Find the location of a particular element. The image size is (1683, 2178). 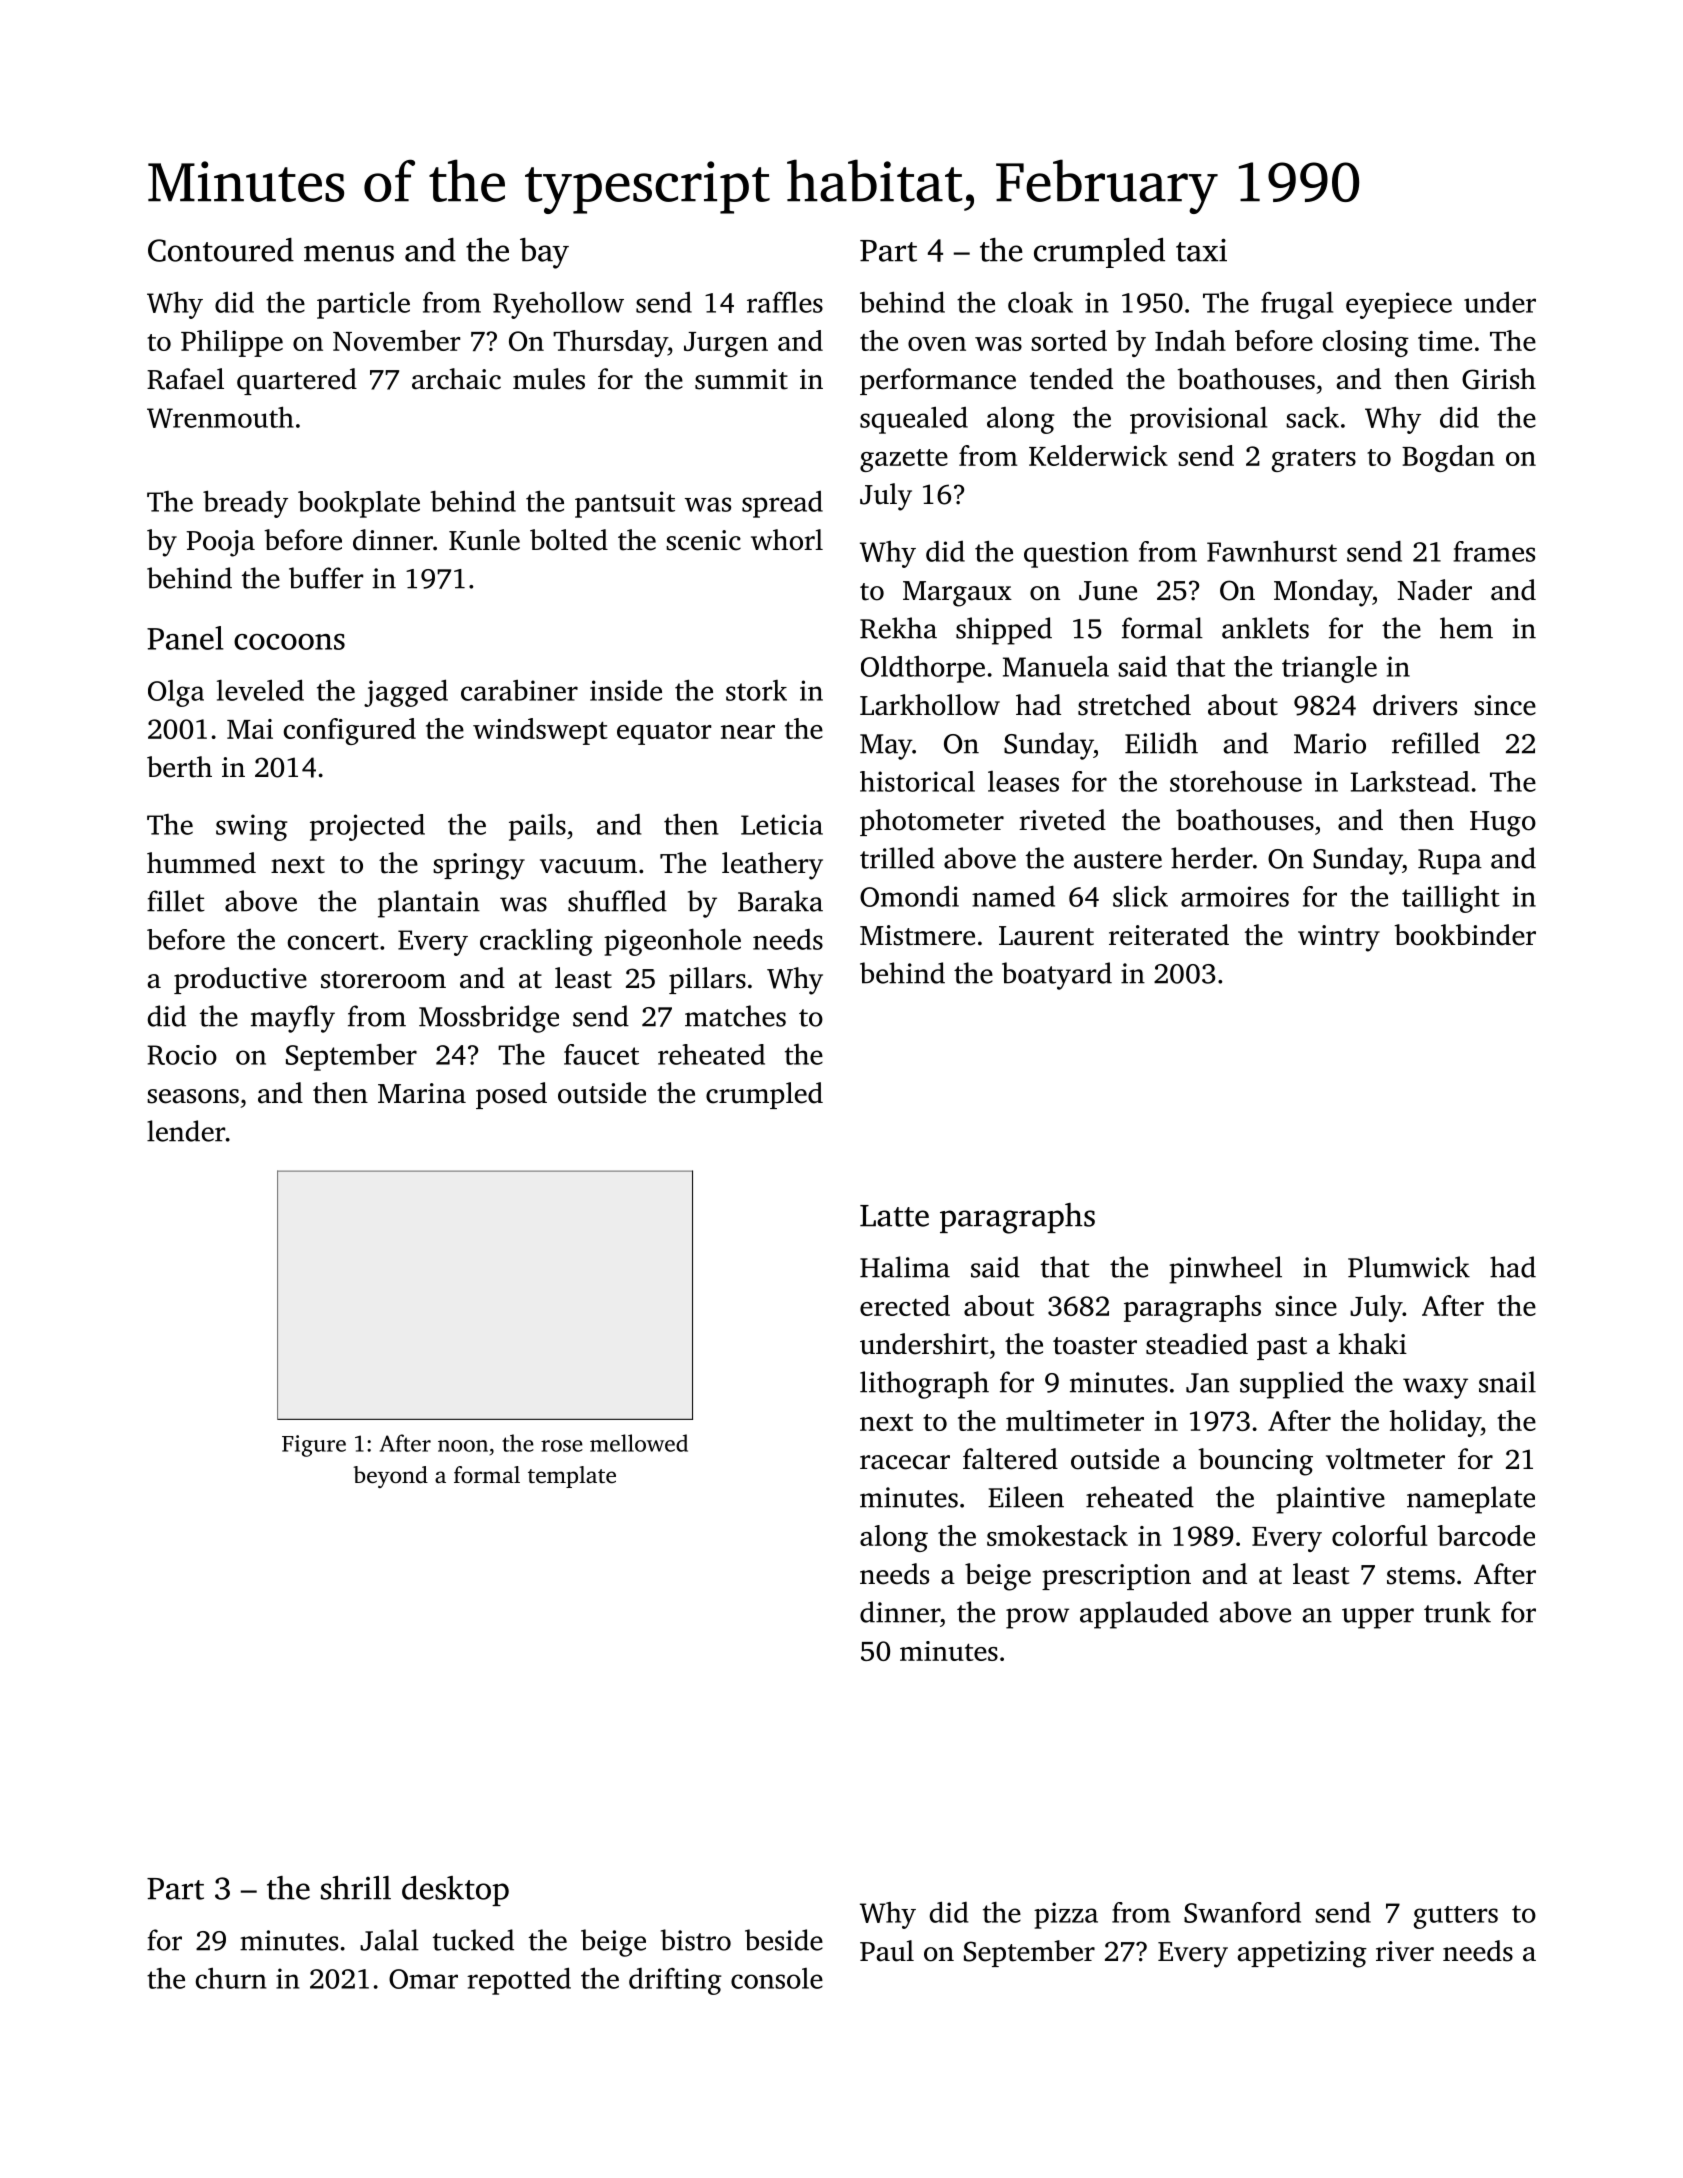

drifting is located at coordinates (675, 1981).
